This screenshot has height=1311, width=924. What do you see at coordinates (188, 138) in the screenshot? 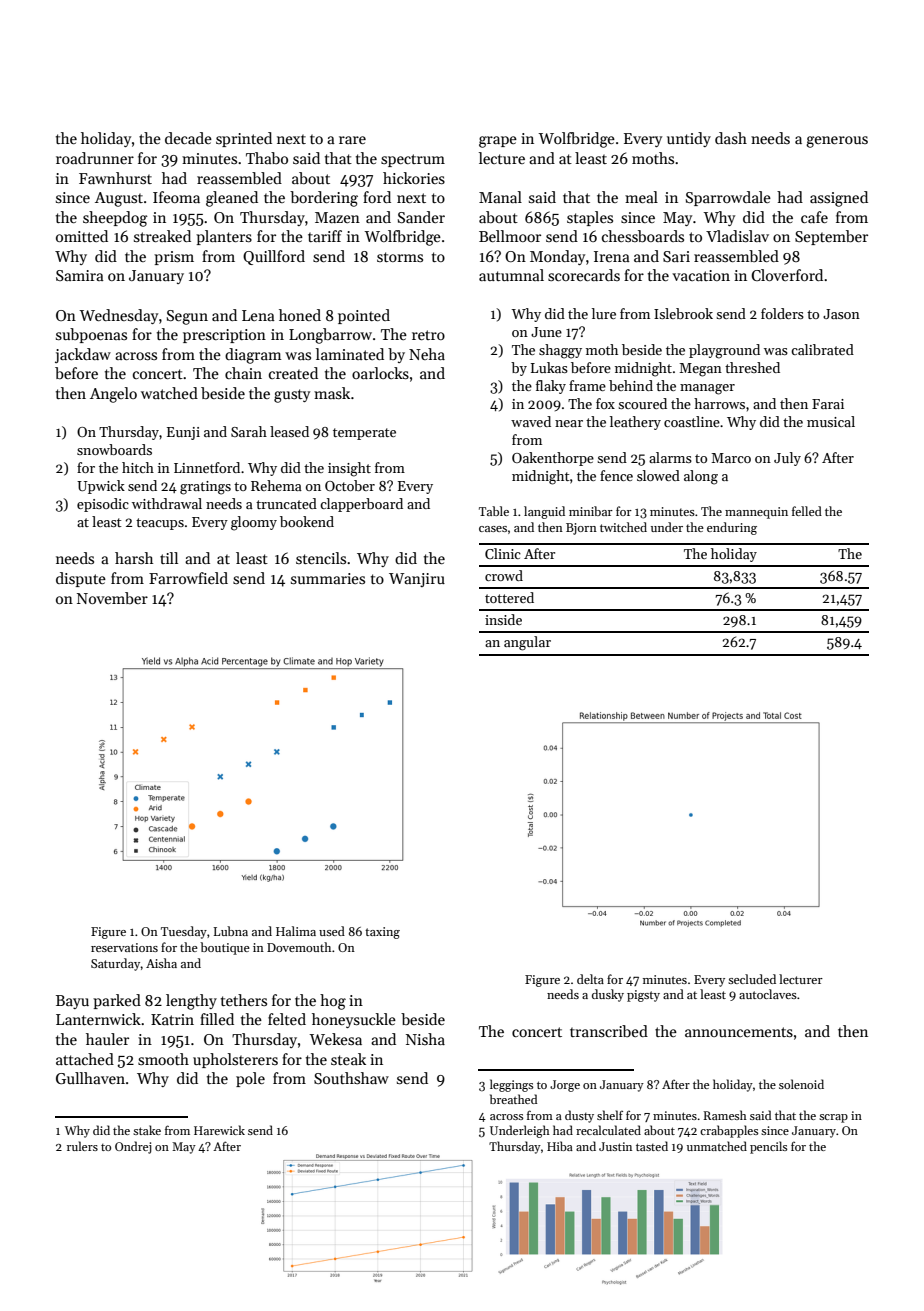
I see `decade` at bounding box center [188, 138].
